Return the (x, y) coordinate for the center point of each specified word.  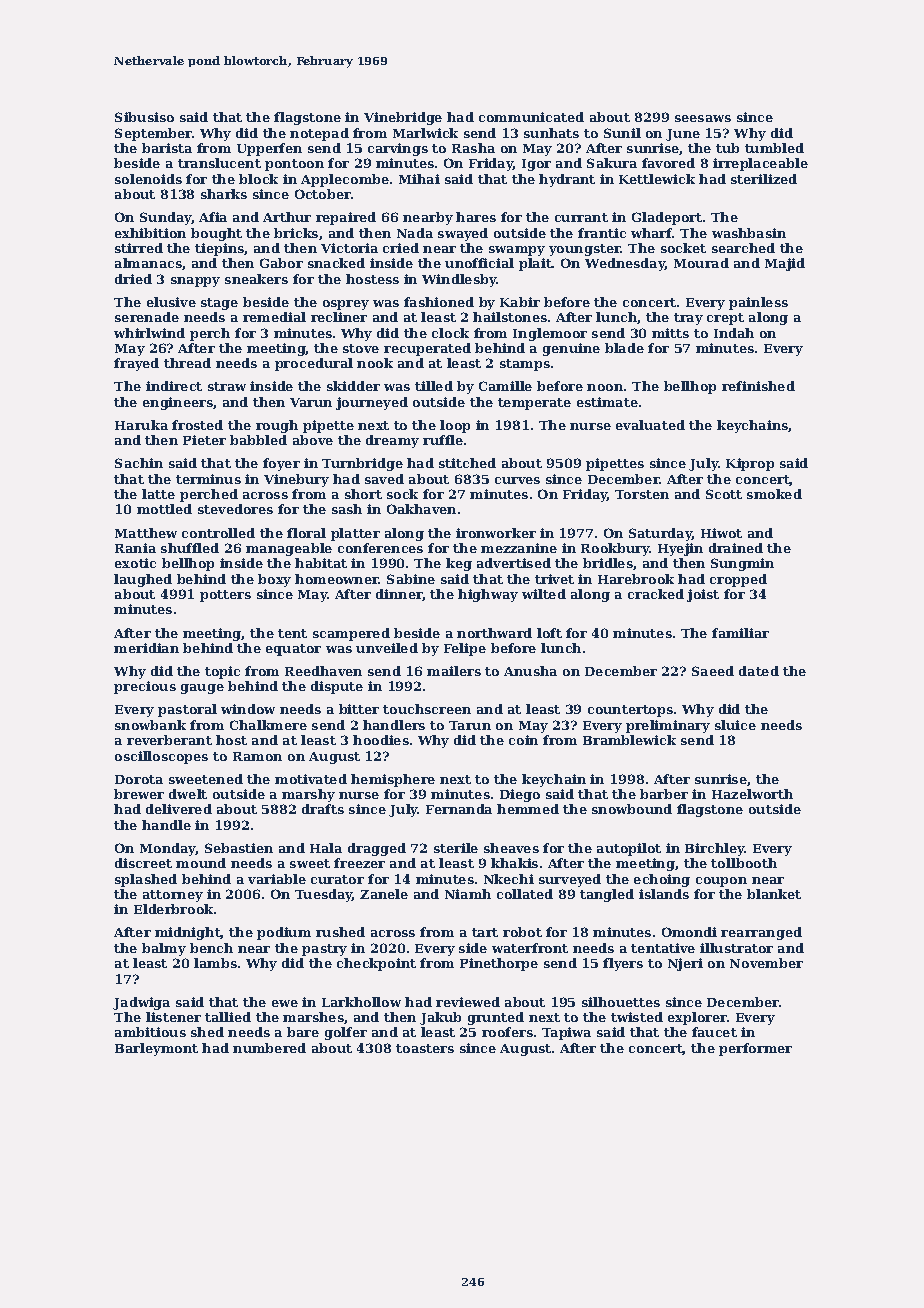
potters (225, 596)
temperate (534, 404)
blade (624, 348)
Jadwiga (141, 1003)
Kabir (520, 302)
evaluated (650, 425)
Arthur (287, 217)
